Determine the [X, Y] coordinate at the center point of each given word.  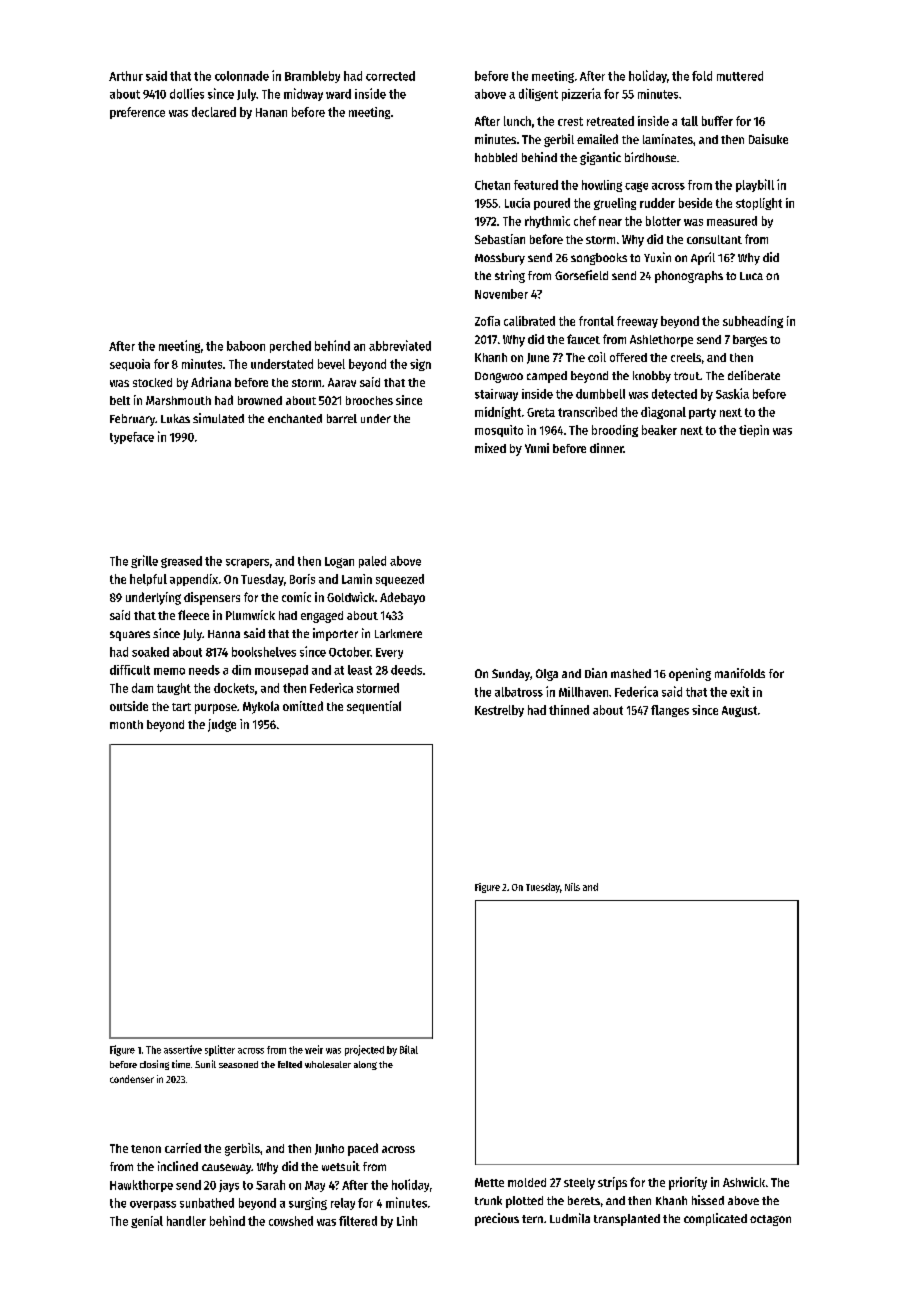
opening [690, 674]
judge [222, 725]
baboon [246, 346]
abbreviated [400, 345]
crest [570, 121]
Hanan [271, 112]
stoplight [759, 204]
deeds [406, 670]
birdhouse [650, 157]
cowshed [291, 1221]
